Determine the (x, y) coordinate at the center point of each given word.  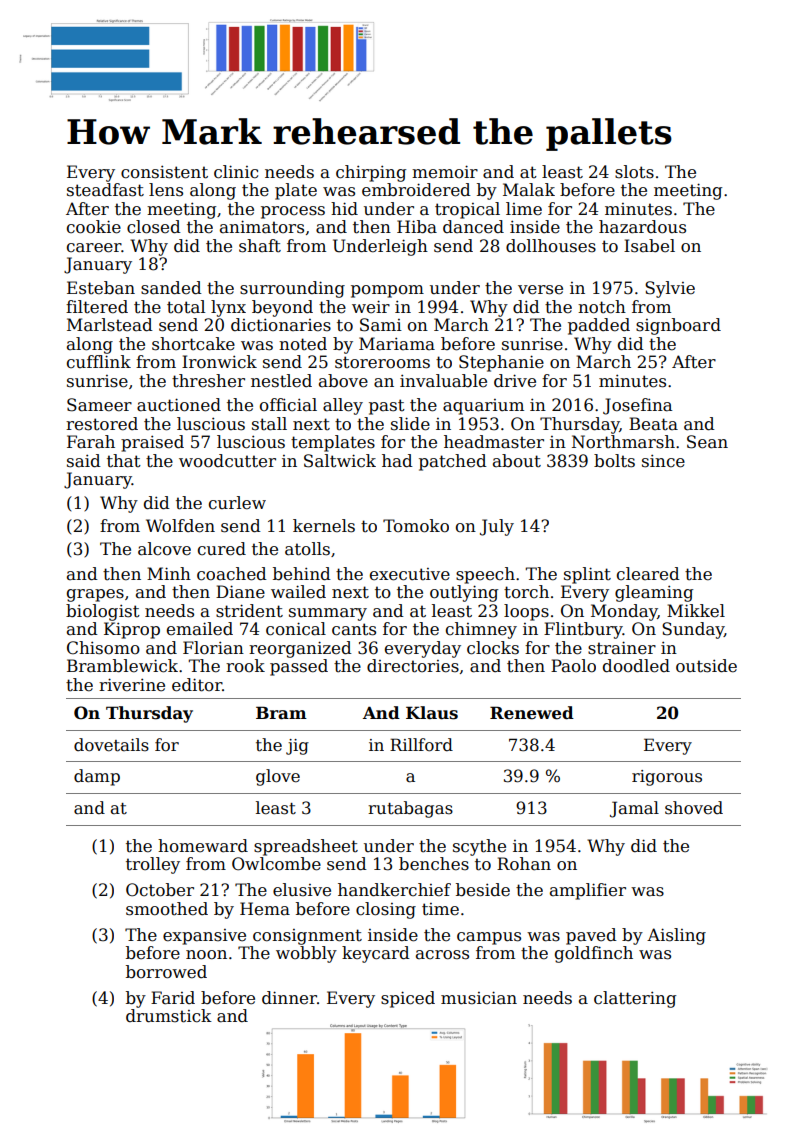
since (663, 461)
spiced (408, 999)
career (94, 248)
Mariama (397, 344)
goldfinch (594, 954)
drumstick (169, 1016)
